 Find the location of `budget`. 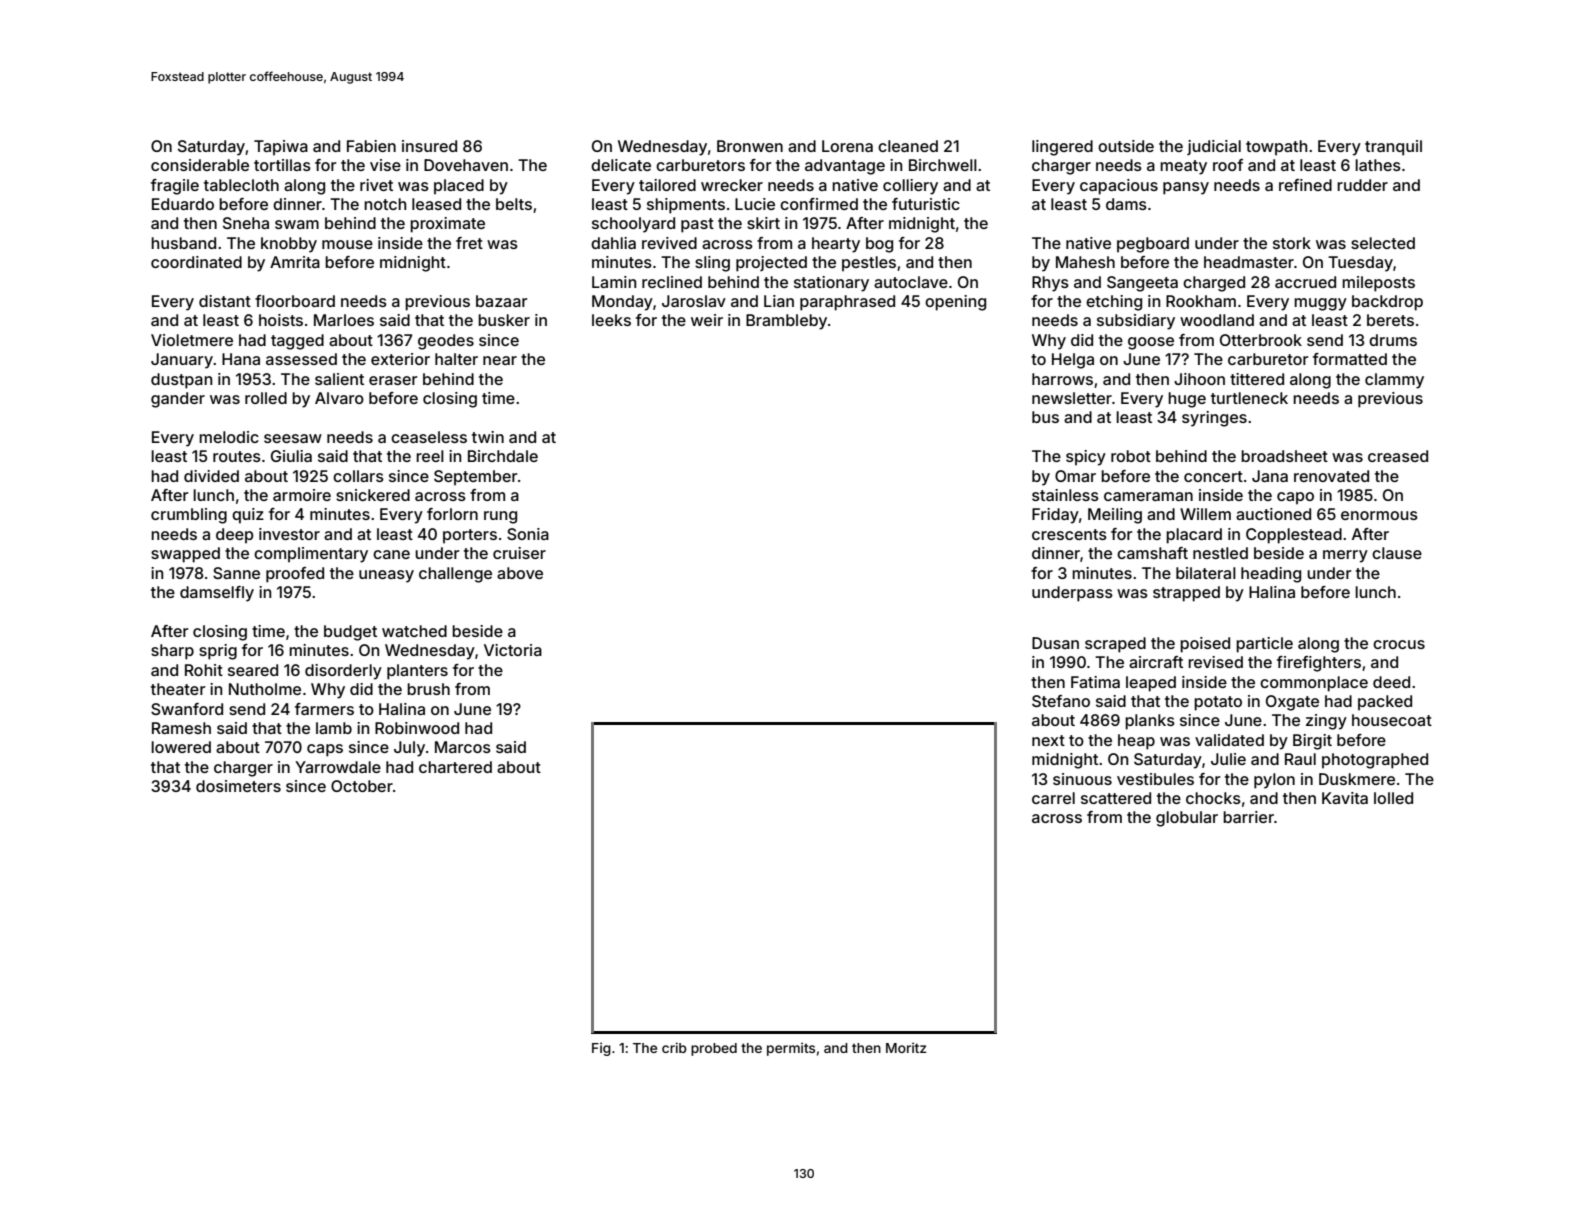

budget is located at coordinates (350, 633).
